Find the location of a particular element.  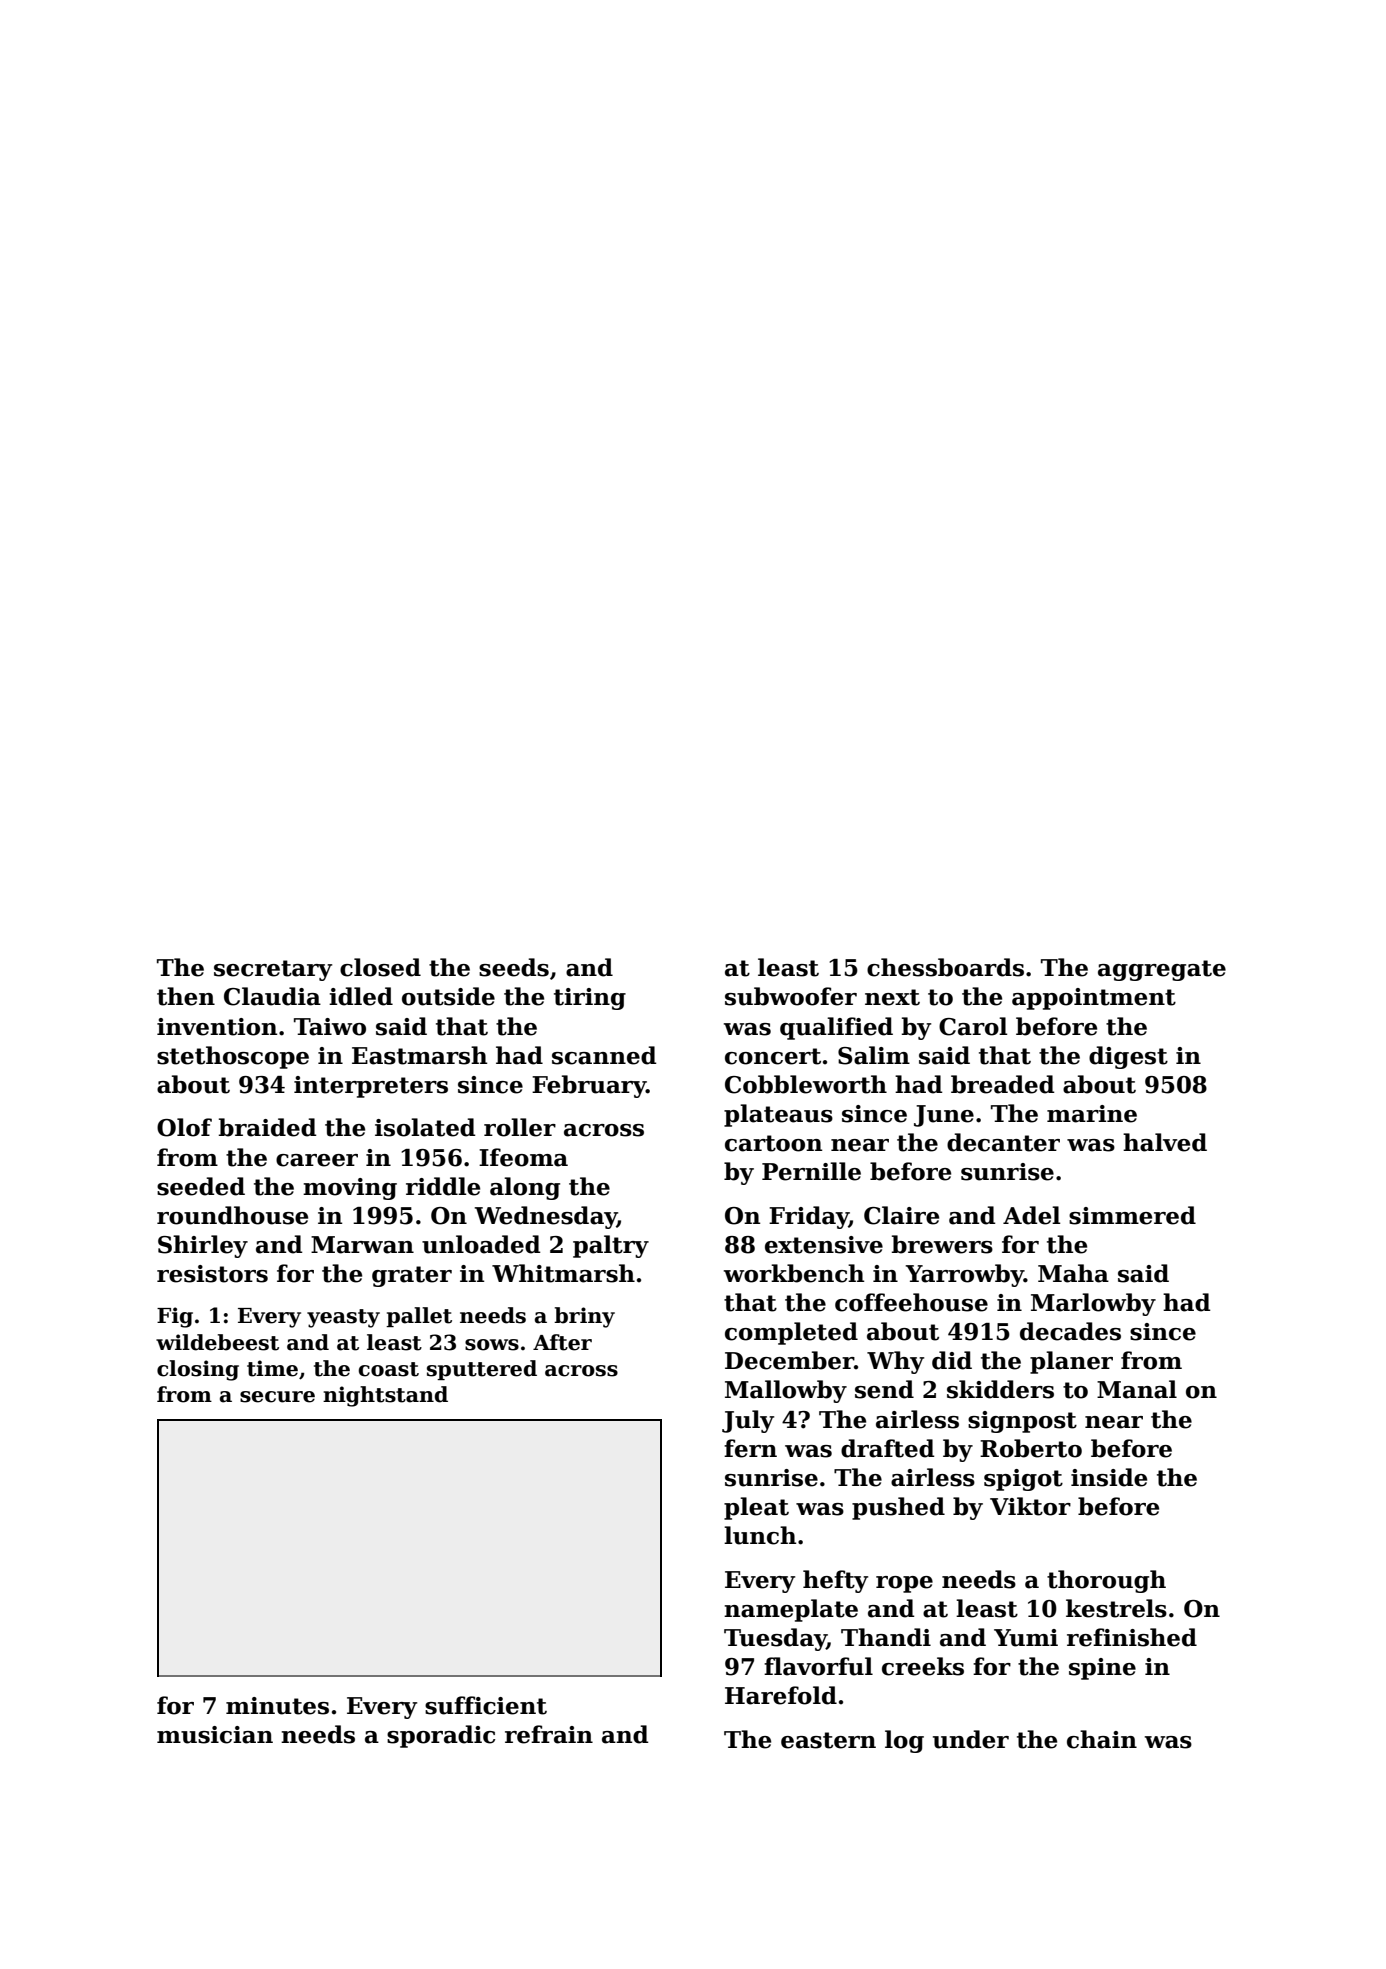

breaded is located at coordinates (1003, 1084).
